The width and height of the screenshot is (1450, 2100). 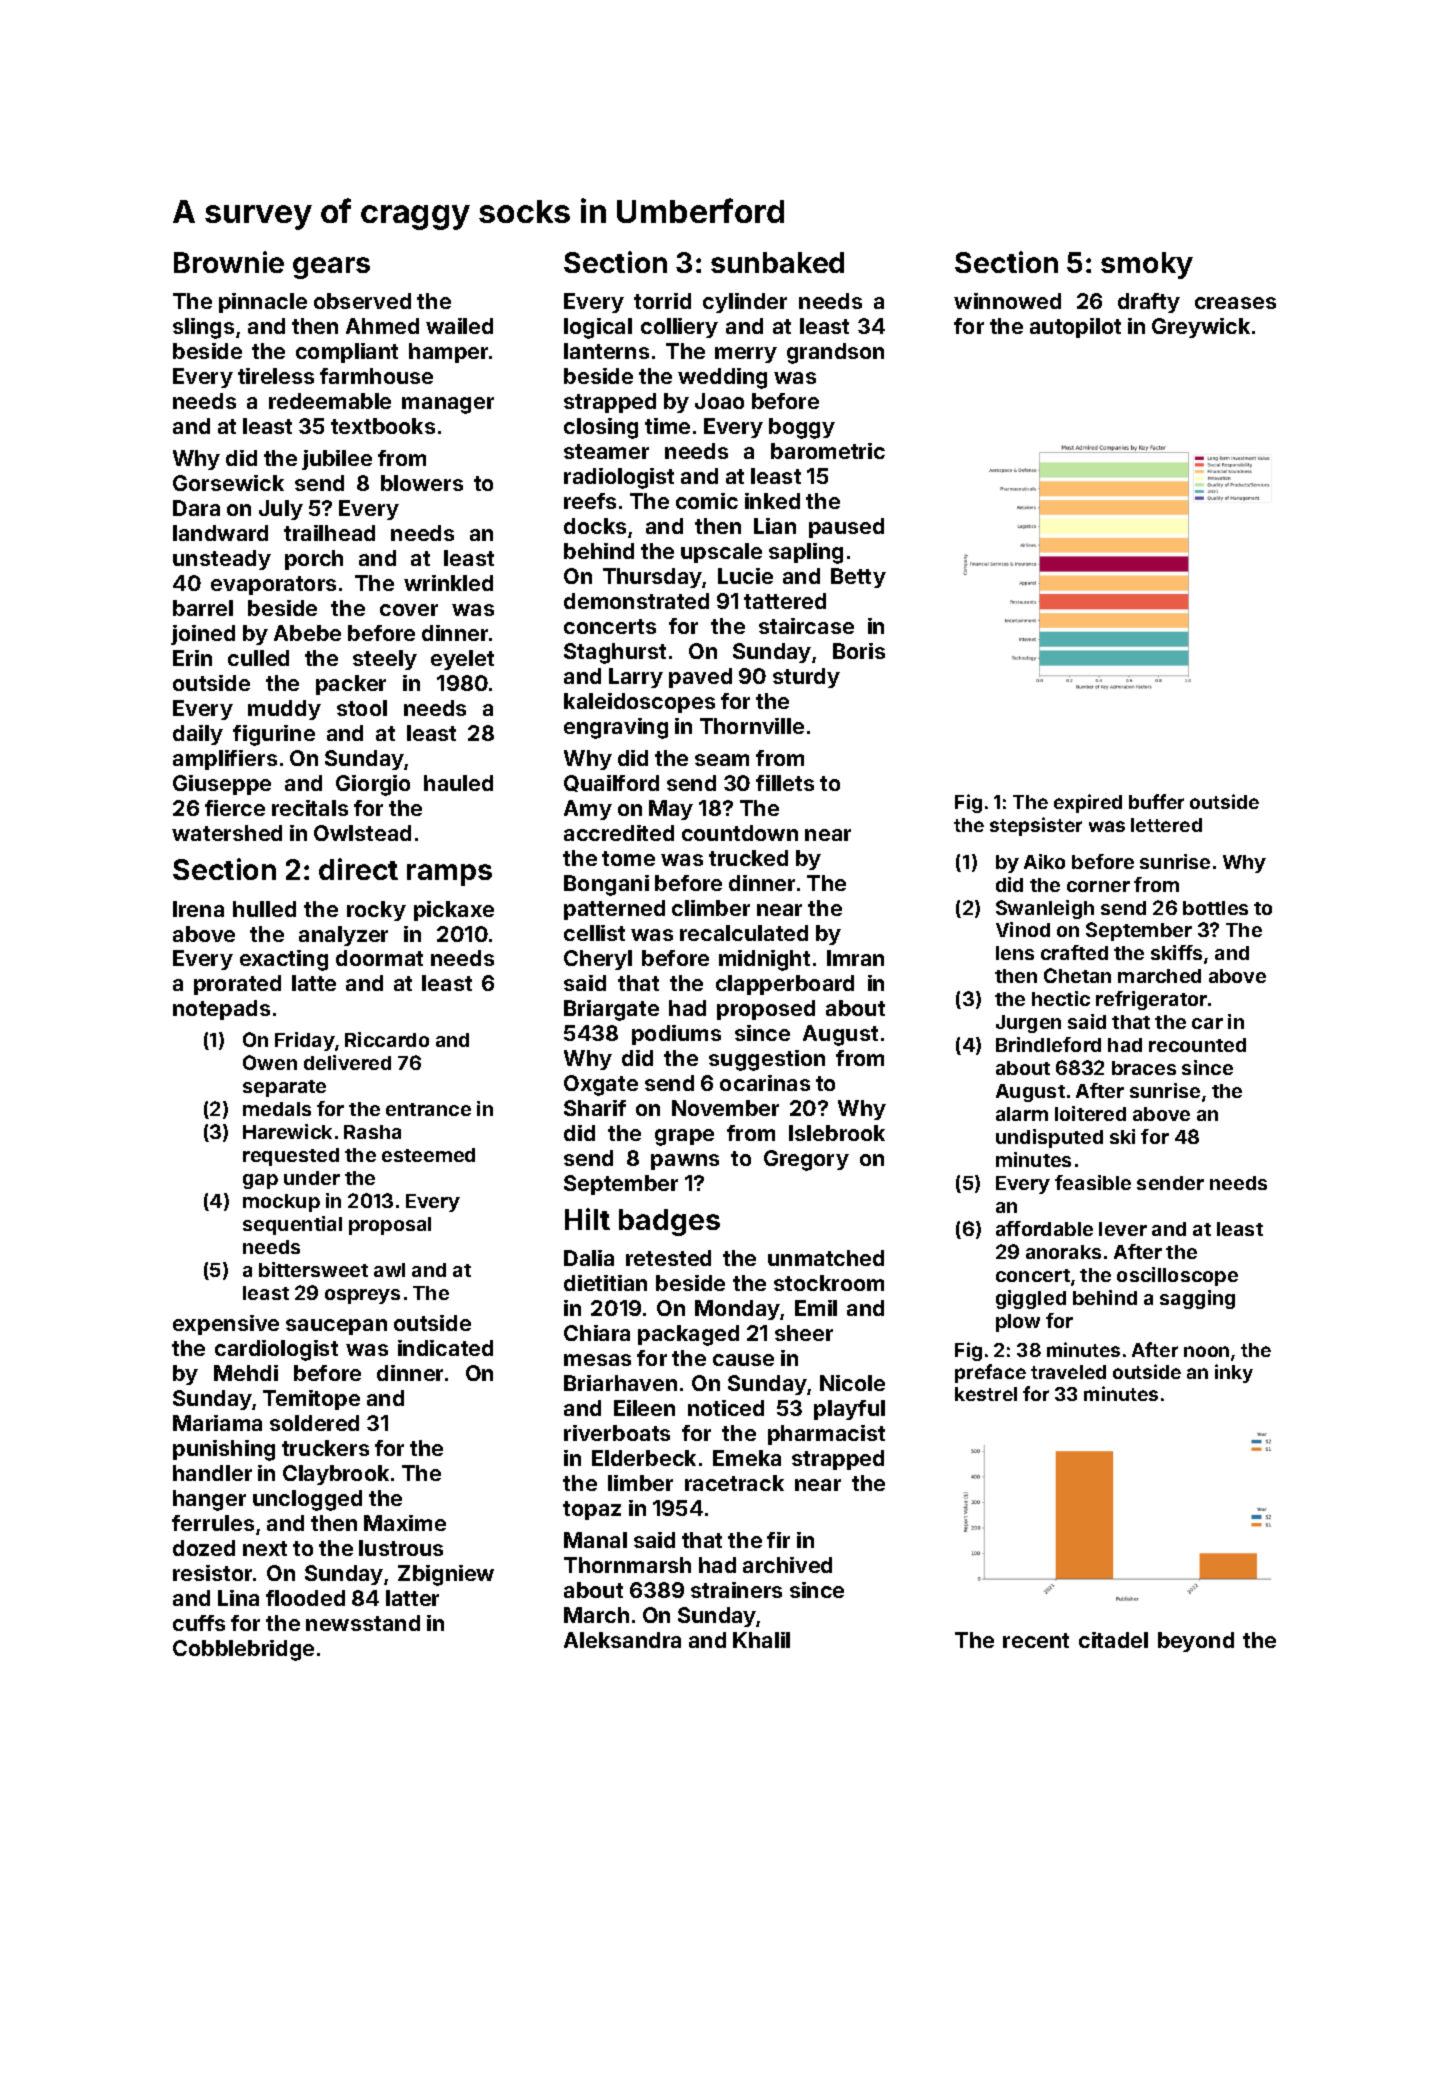 I want to click on Boris, so click(x=859, y=651).
